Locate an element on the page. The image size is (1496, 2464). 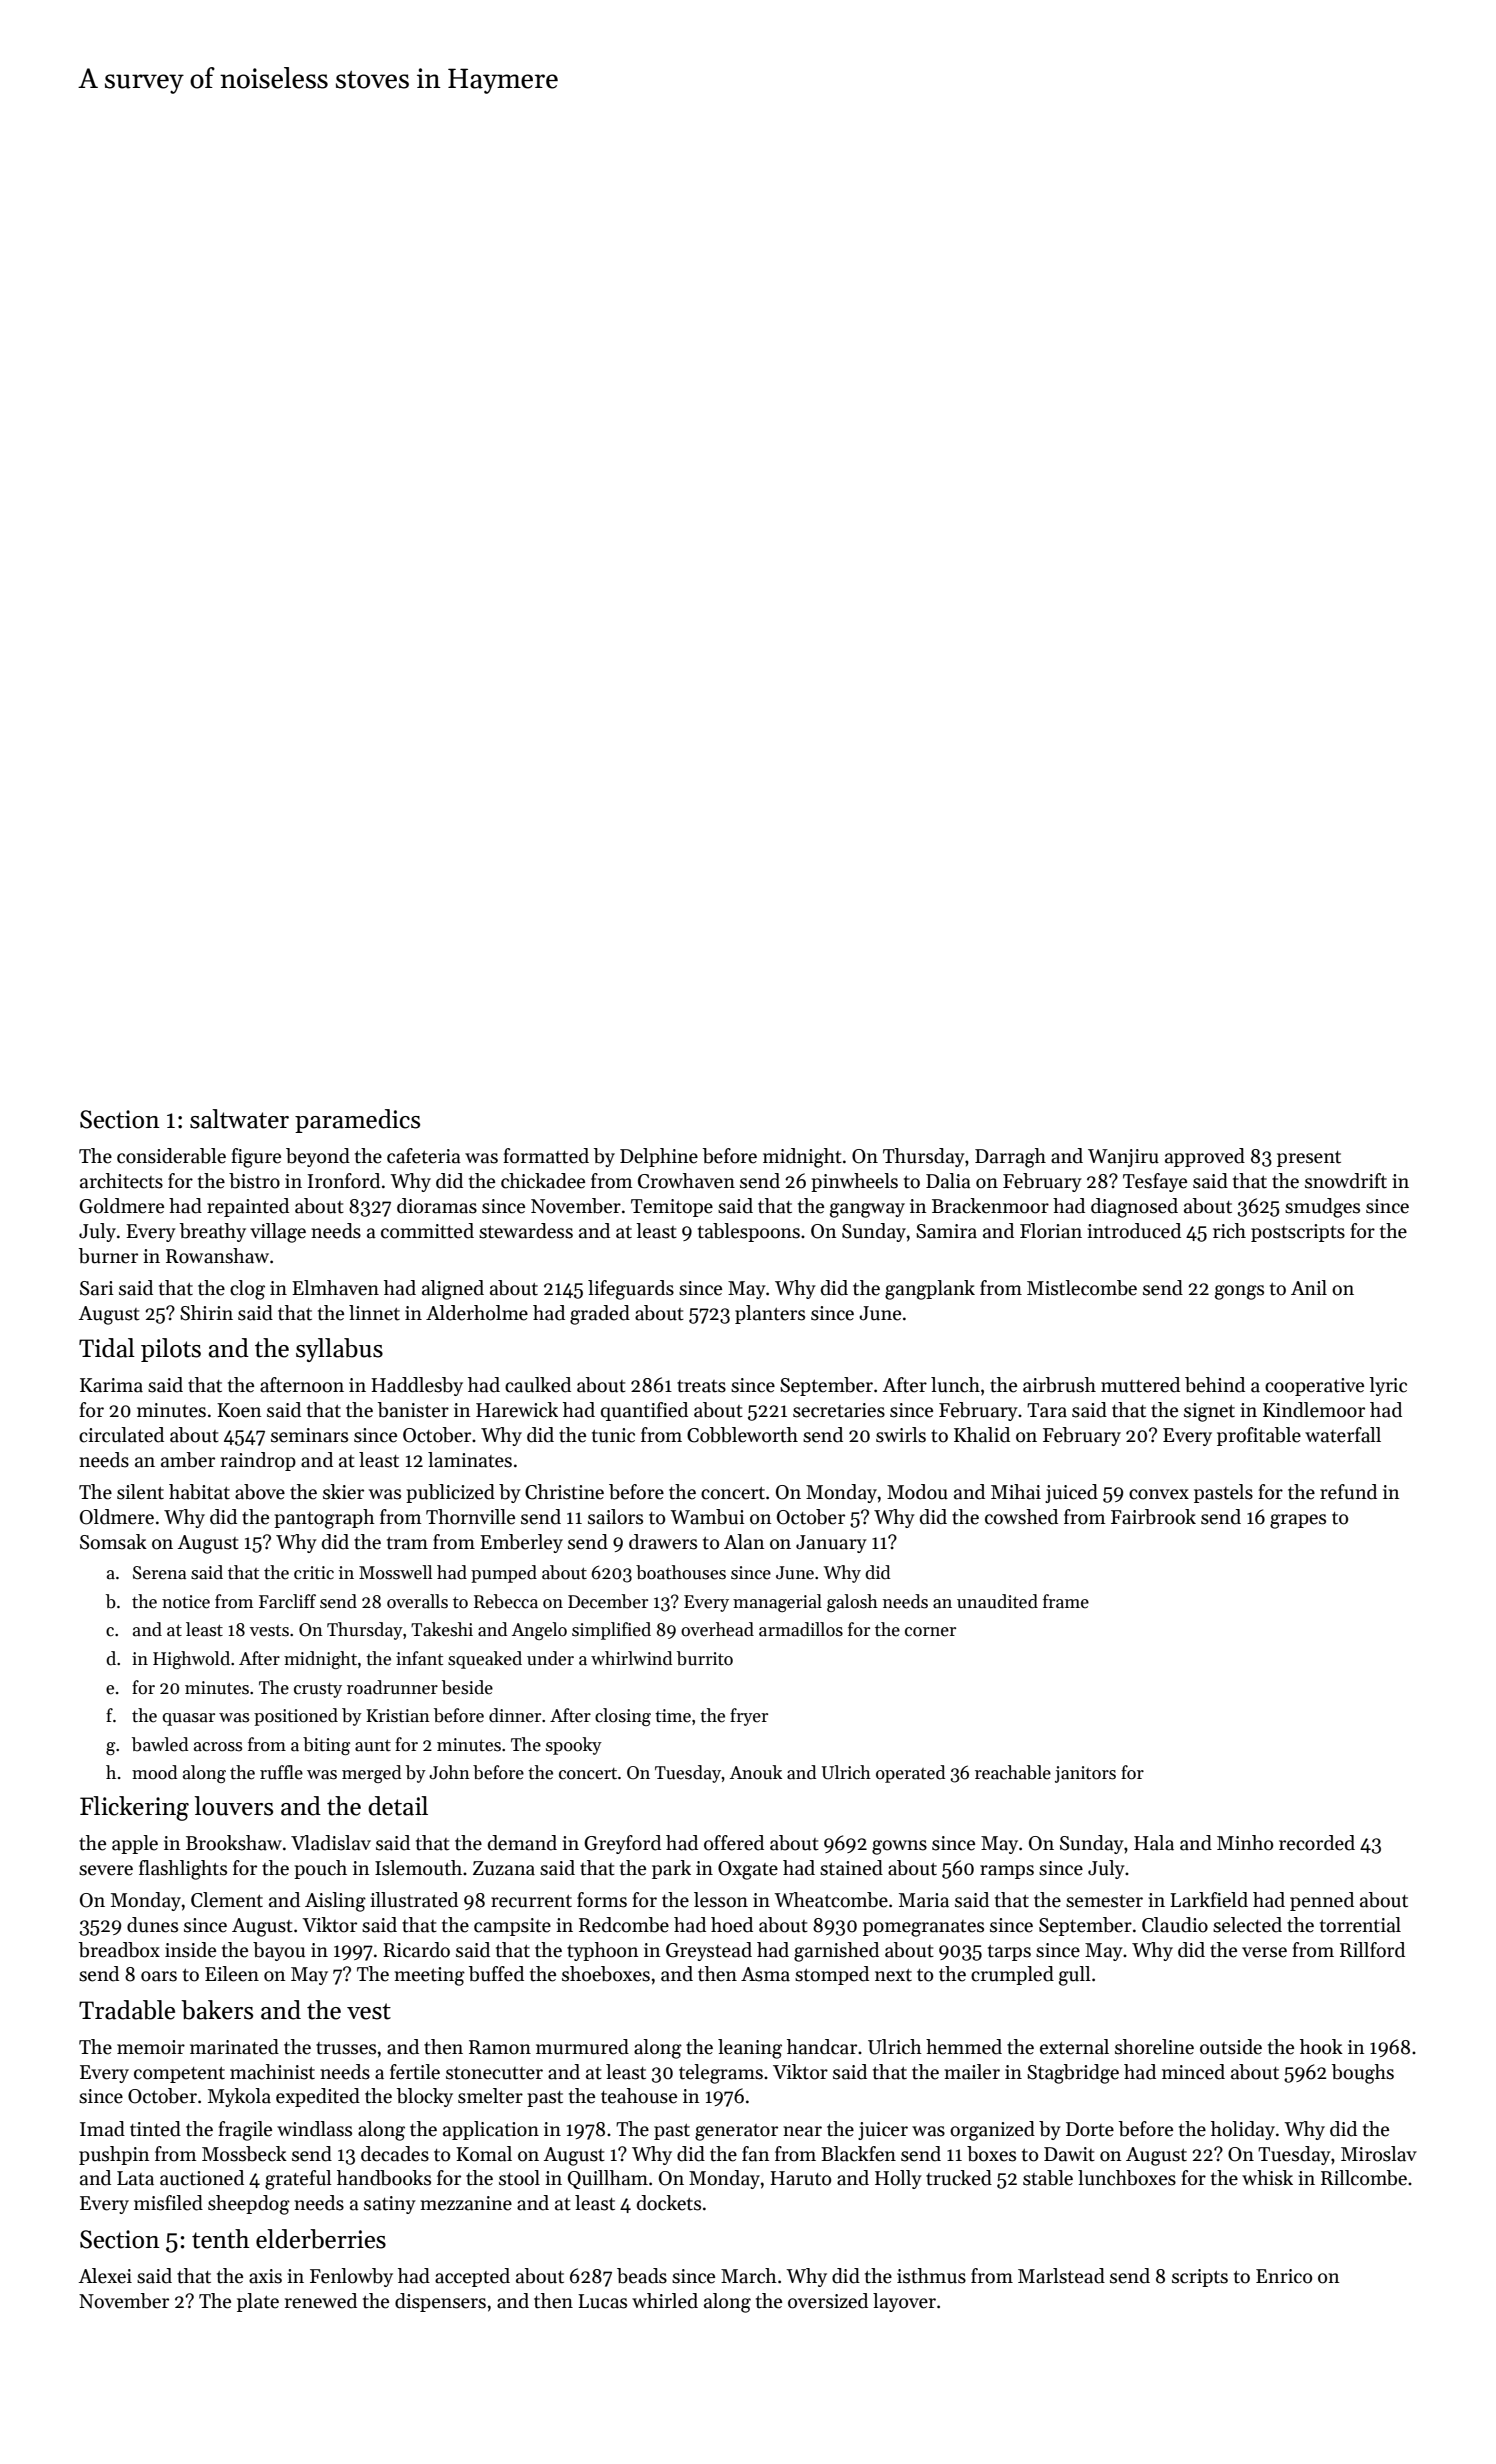
muttered is located at coordinates (1140, 1385).
